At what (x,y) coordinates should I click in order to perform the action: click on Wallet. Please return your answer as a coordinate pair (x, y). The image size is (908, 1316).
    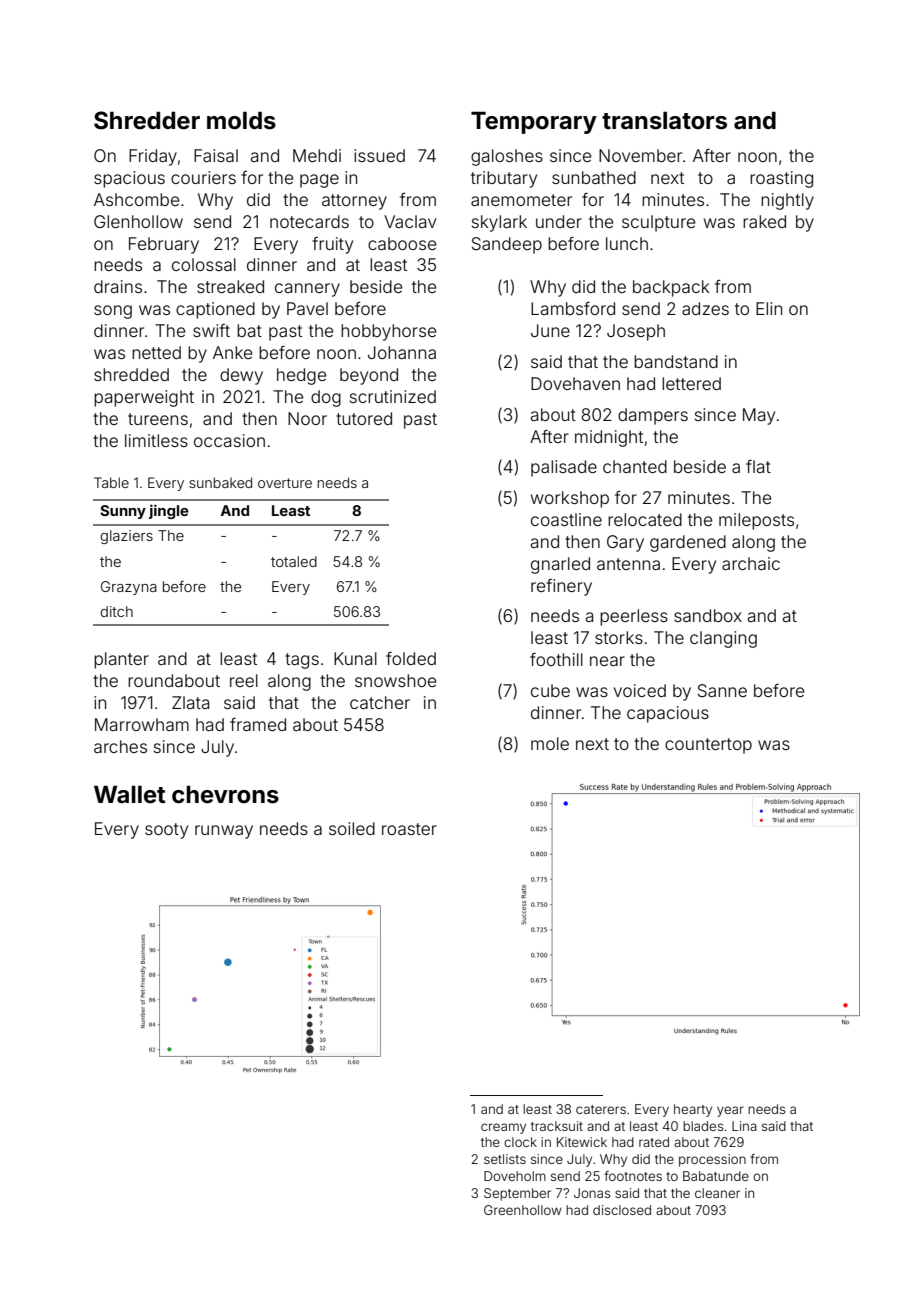
    Looking at the image, I should click on (129, 794).
